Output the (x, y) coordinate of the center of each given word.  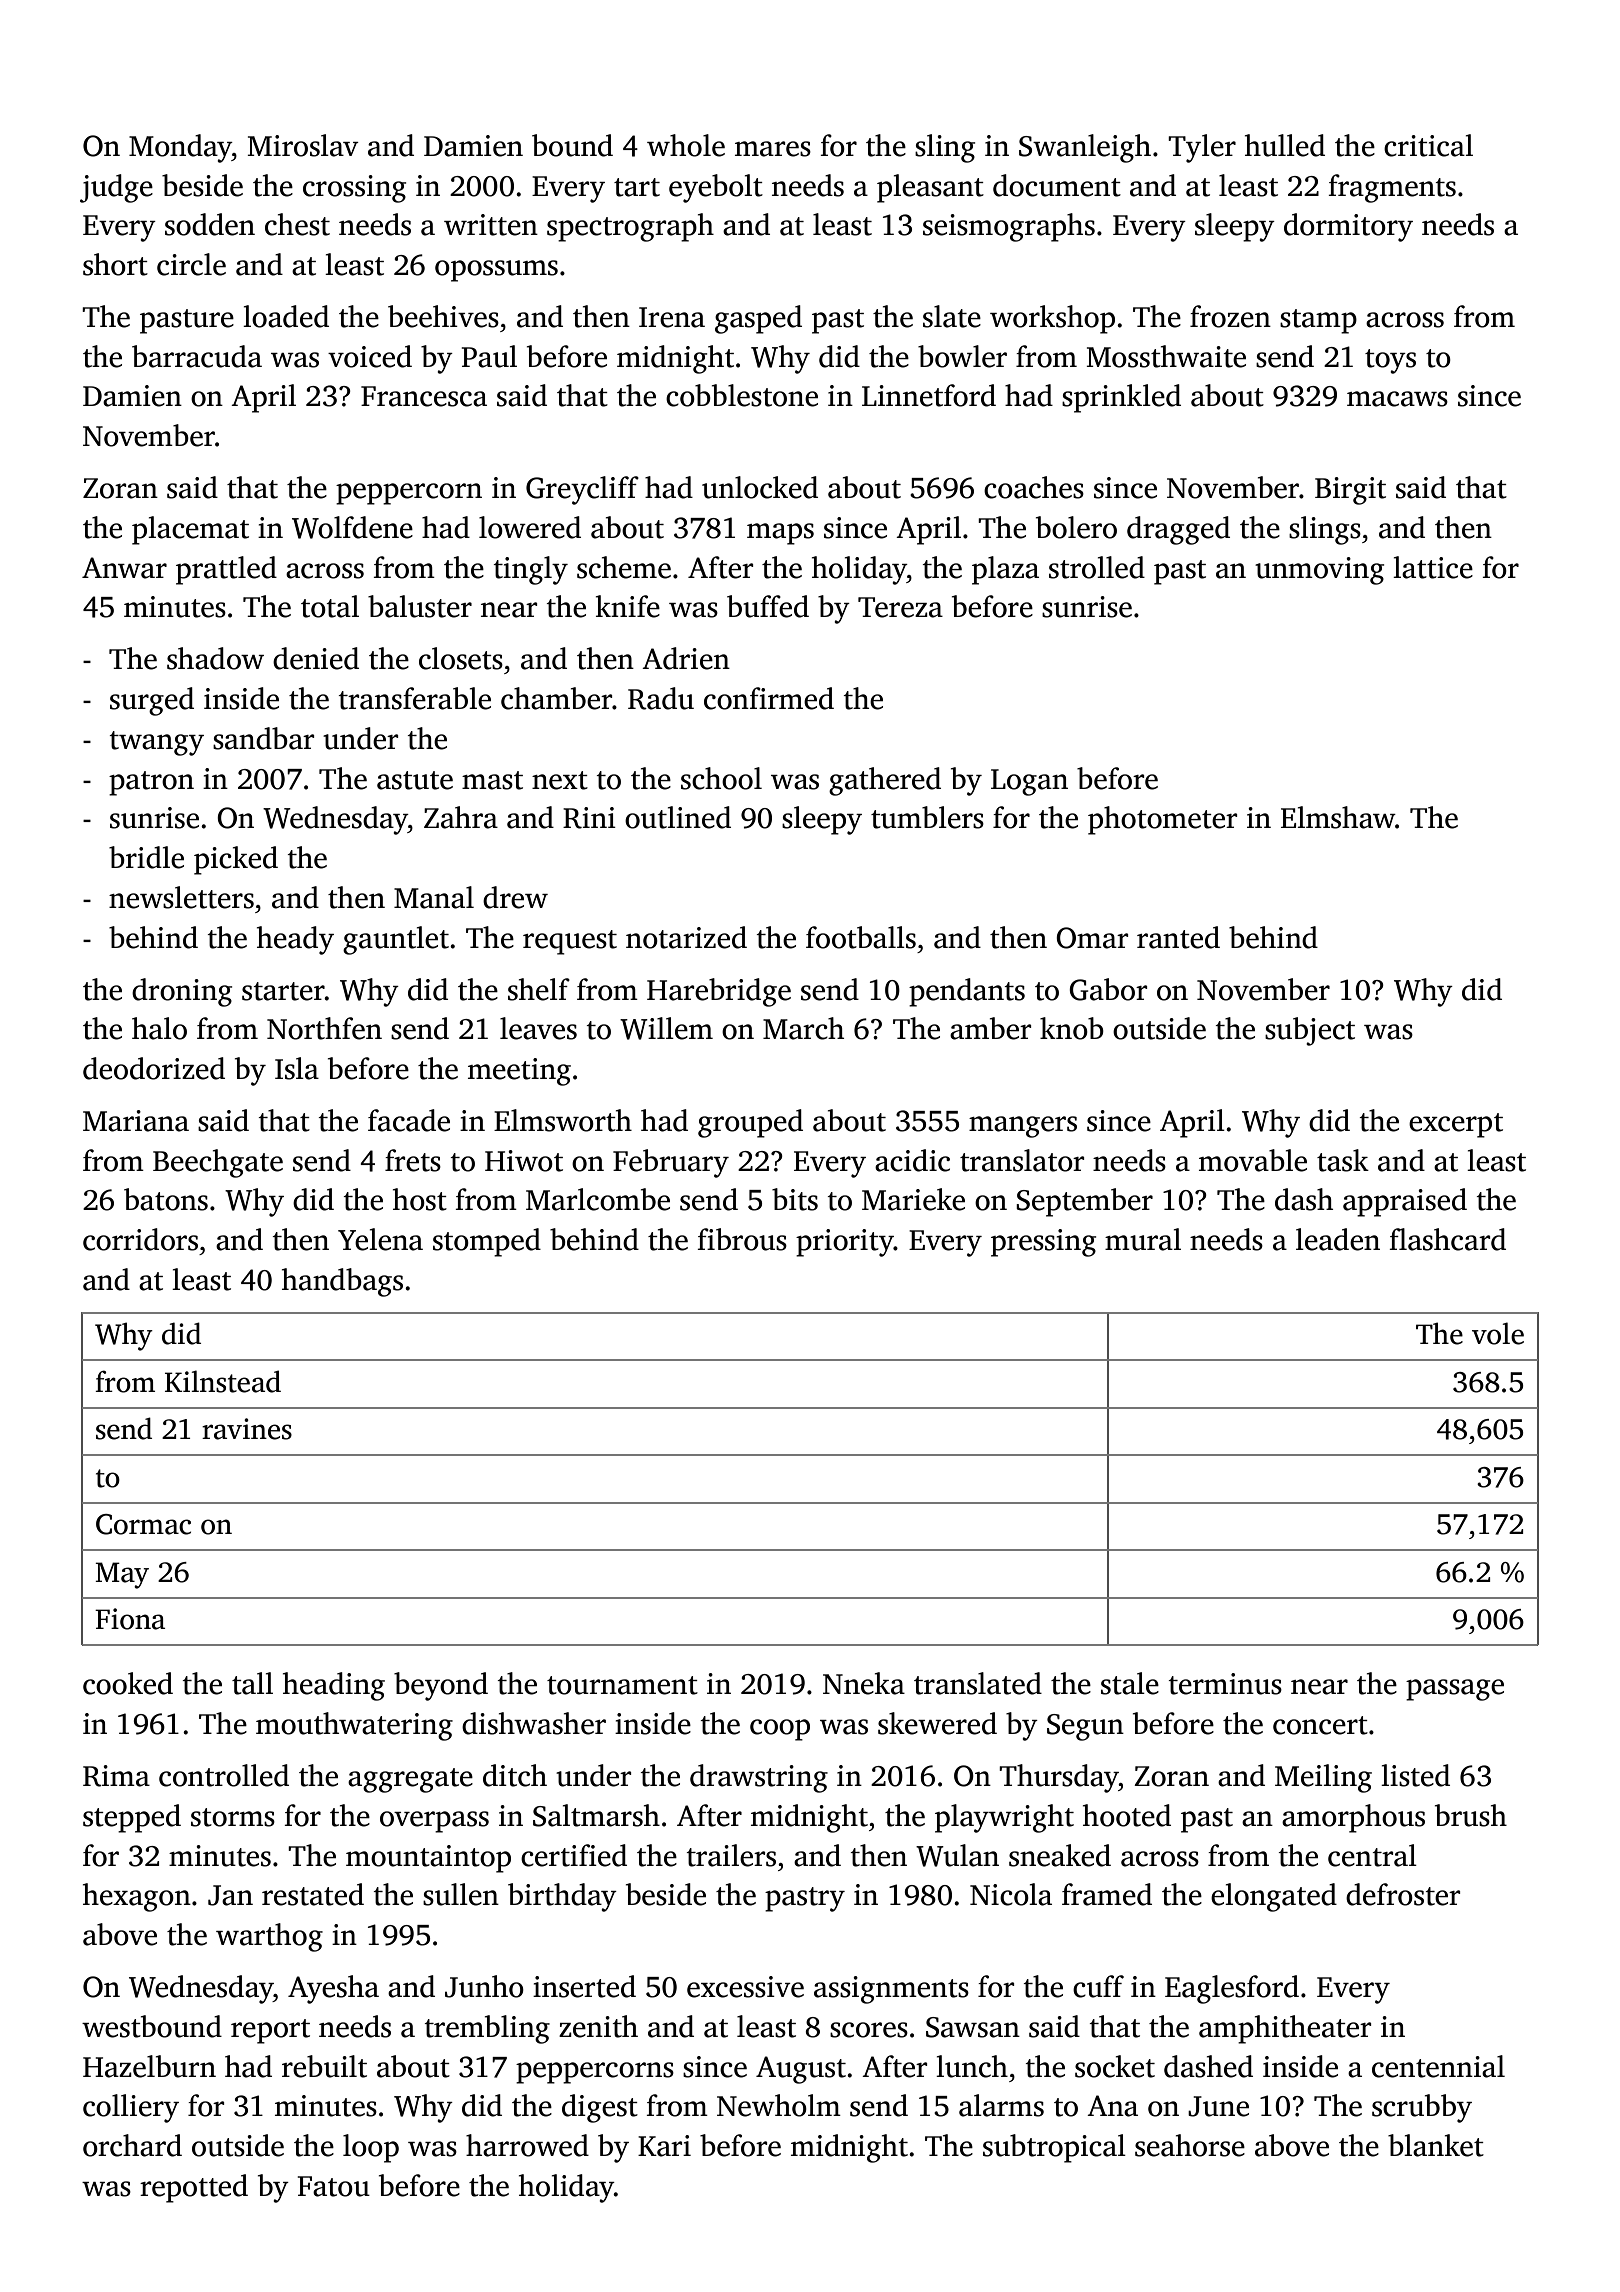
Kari (664, 2146)
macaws (1397, 399)
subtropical (1054, 2148)
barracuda (197, 356)
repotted (194, 2188)
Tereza (900, 607)
